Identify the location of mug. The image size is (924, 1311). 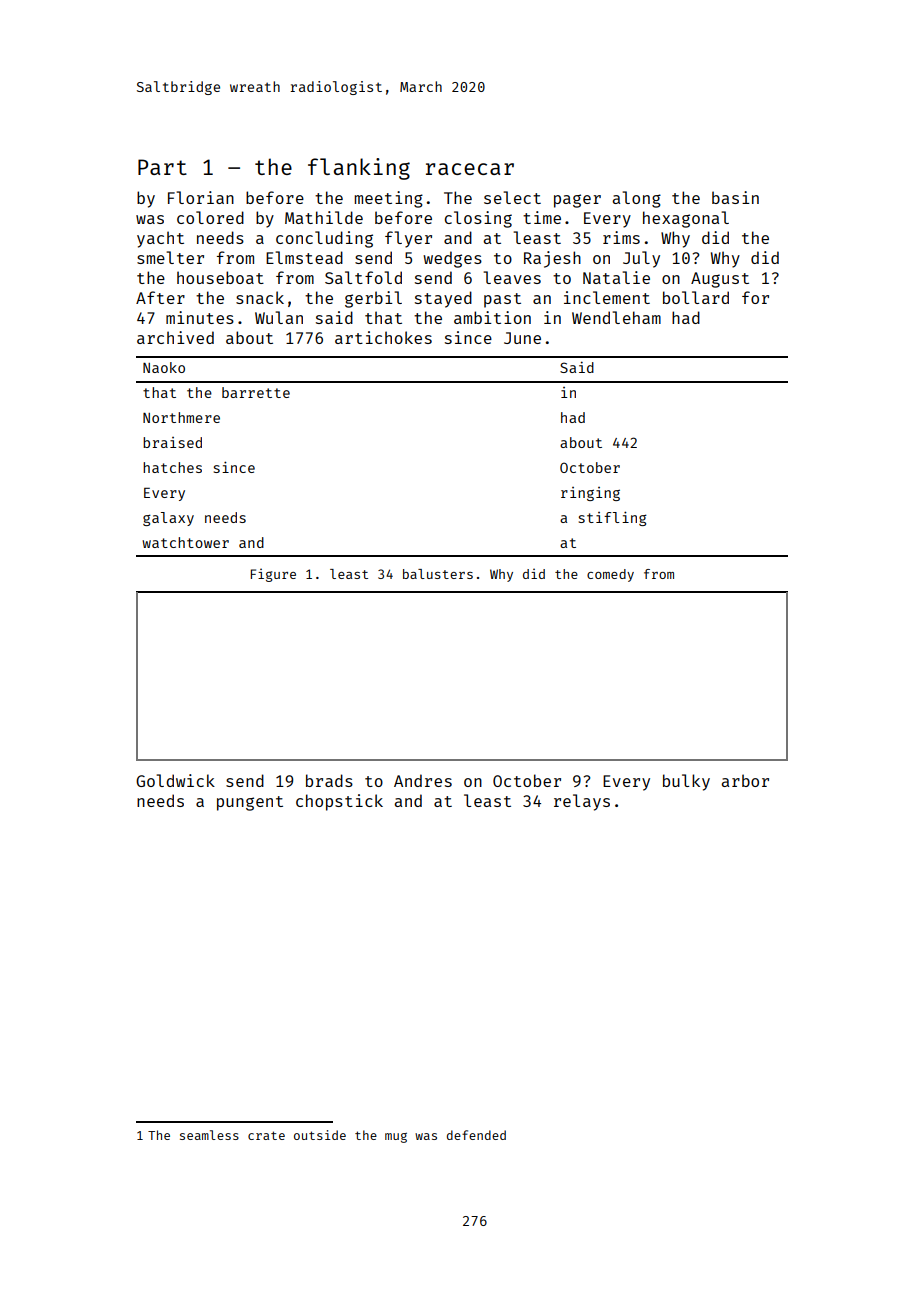
(396, 1138).
